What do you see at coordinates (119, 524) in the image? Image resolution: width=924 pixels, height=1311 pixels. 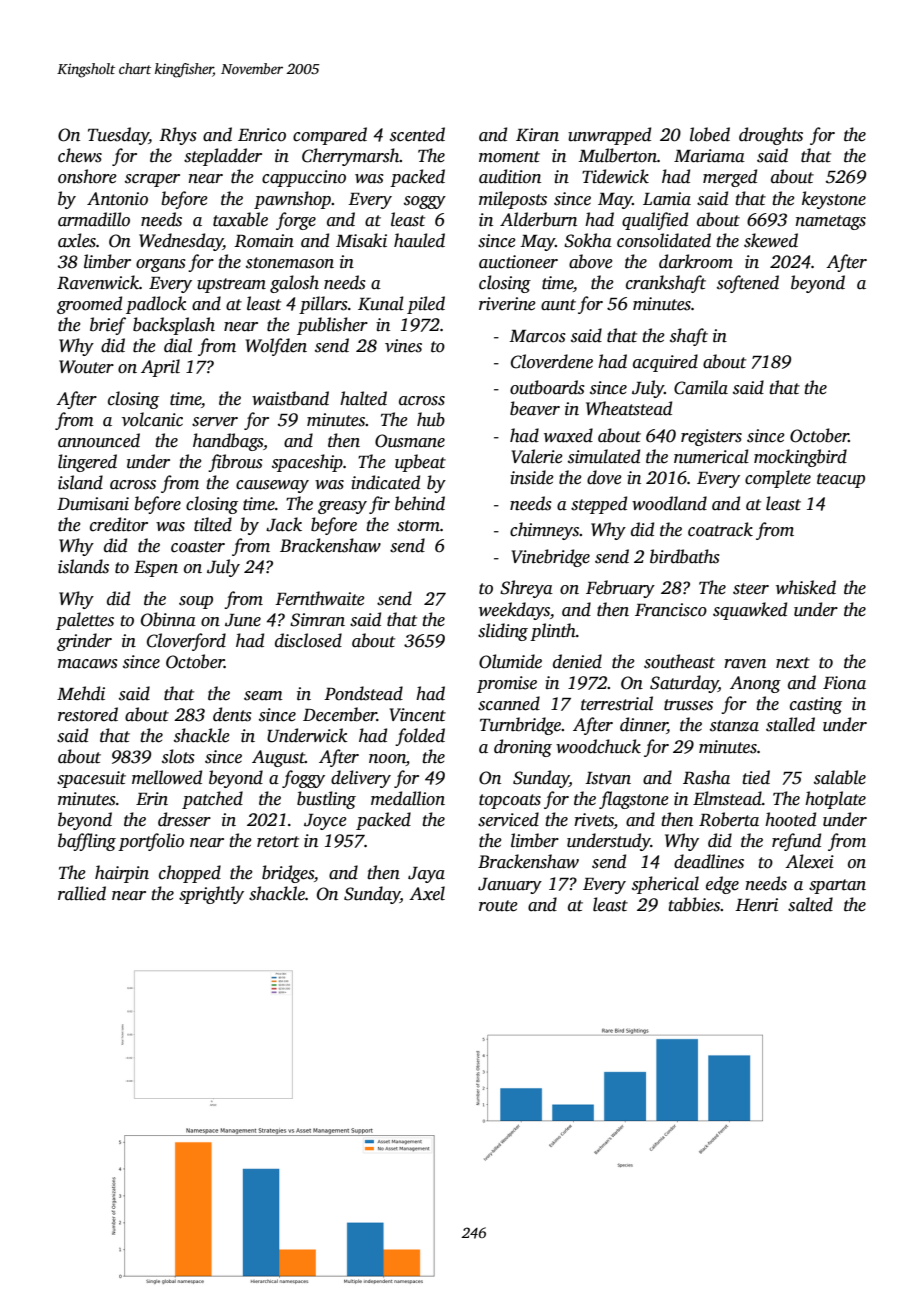 I see `creditor` at bounding box center [119, 524].
